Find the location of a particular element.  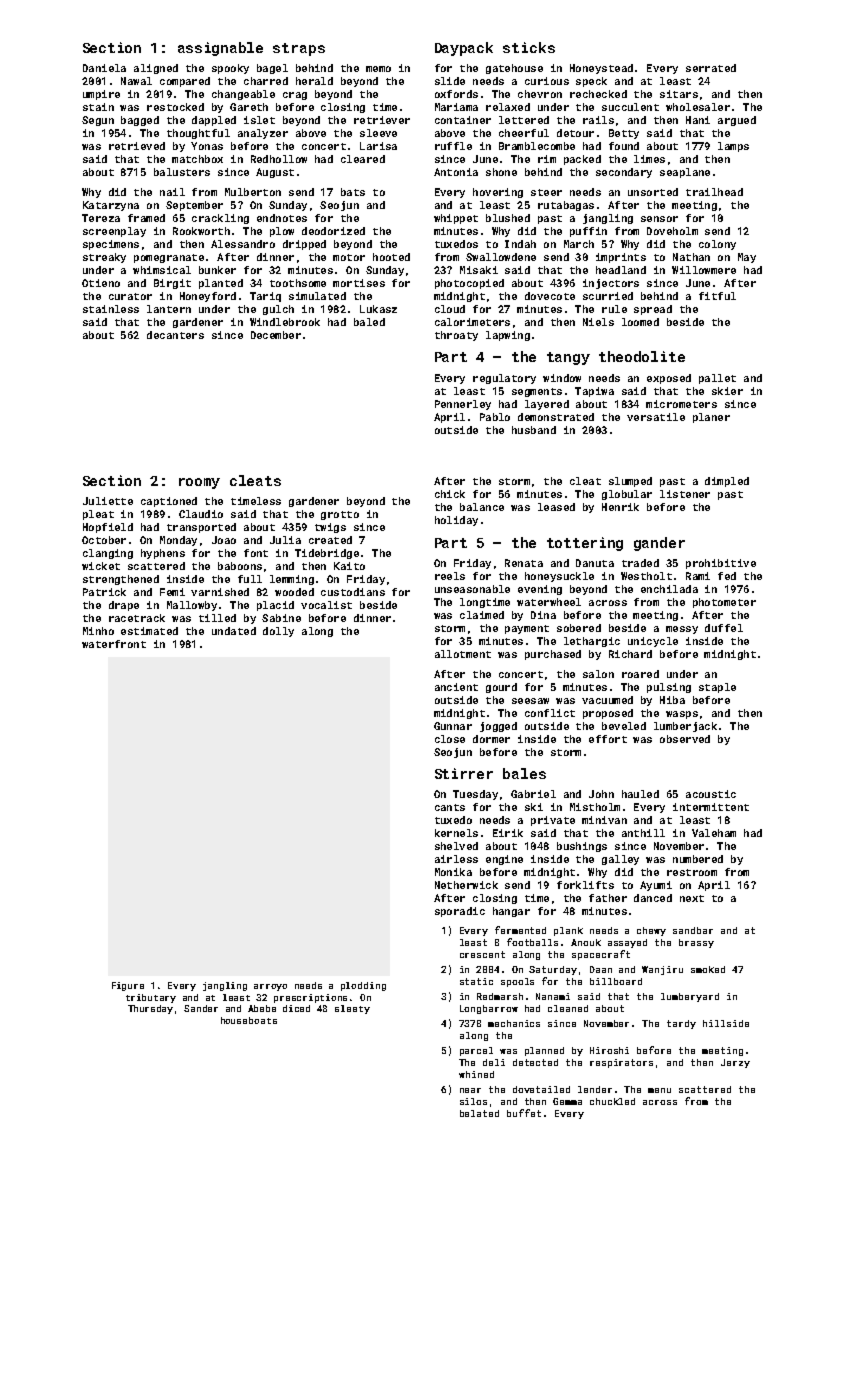

plodding is located at coordinates (363, 986).
